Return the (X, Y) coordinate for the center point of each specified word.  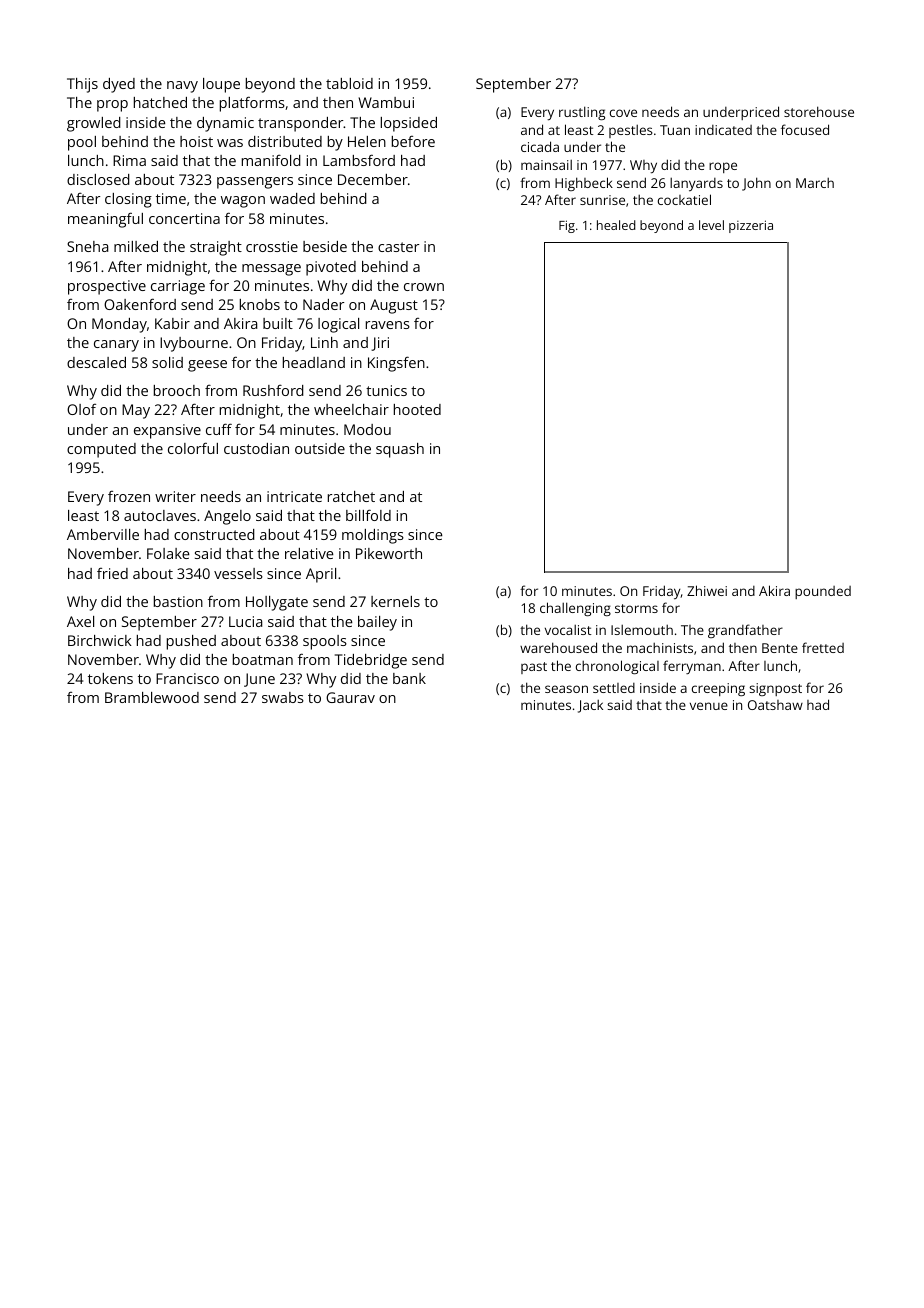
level (711, 225)
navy (182, 87)
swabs (283, 697)
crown (424, 287)
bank (409, 678)
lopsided (409, 124)
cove (623, 113)
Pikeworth (389, 553)
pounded (823, 592)
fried (112, 573)
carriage (178, 287)
